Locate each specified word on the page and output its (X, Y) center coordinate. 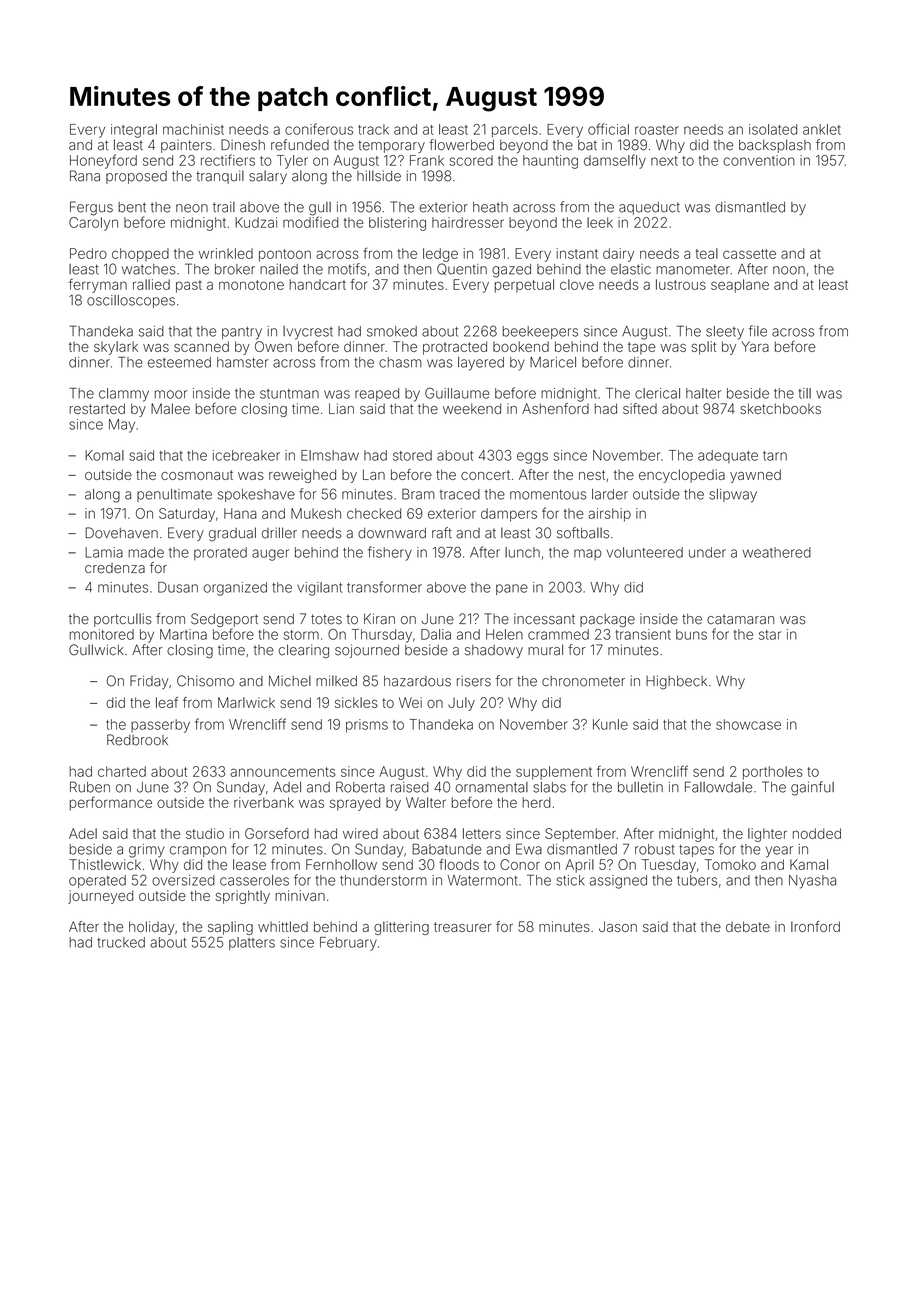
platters (252, 943)
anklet (822, 129)
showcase (748, 724)
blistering (397, 224)
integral (134, 131)
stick (570, 880)
